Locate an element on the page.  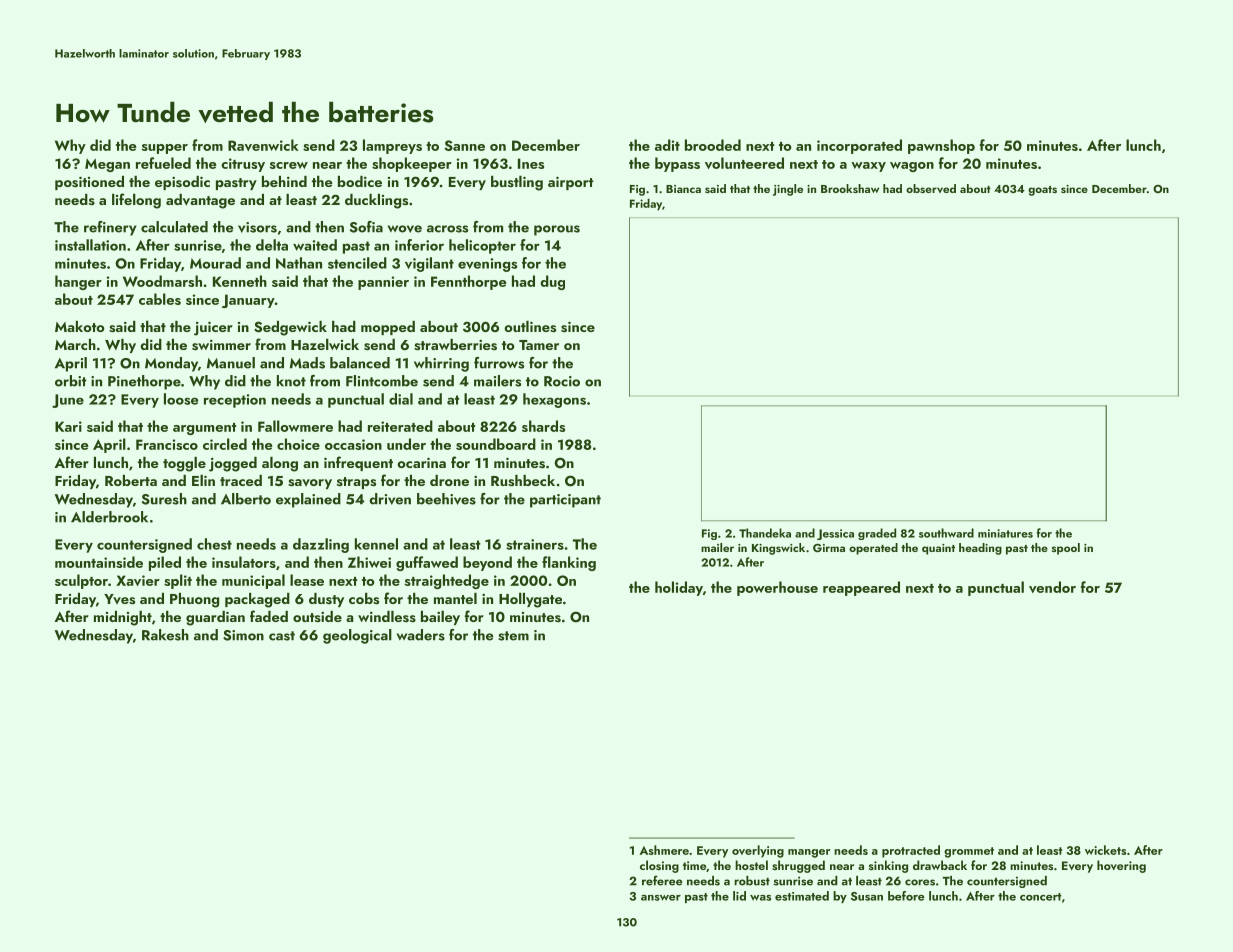
miniatures is located at coordinates (1005, 533).
